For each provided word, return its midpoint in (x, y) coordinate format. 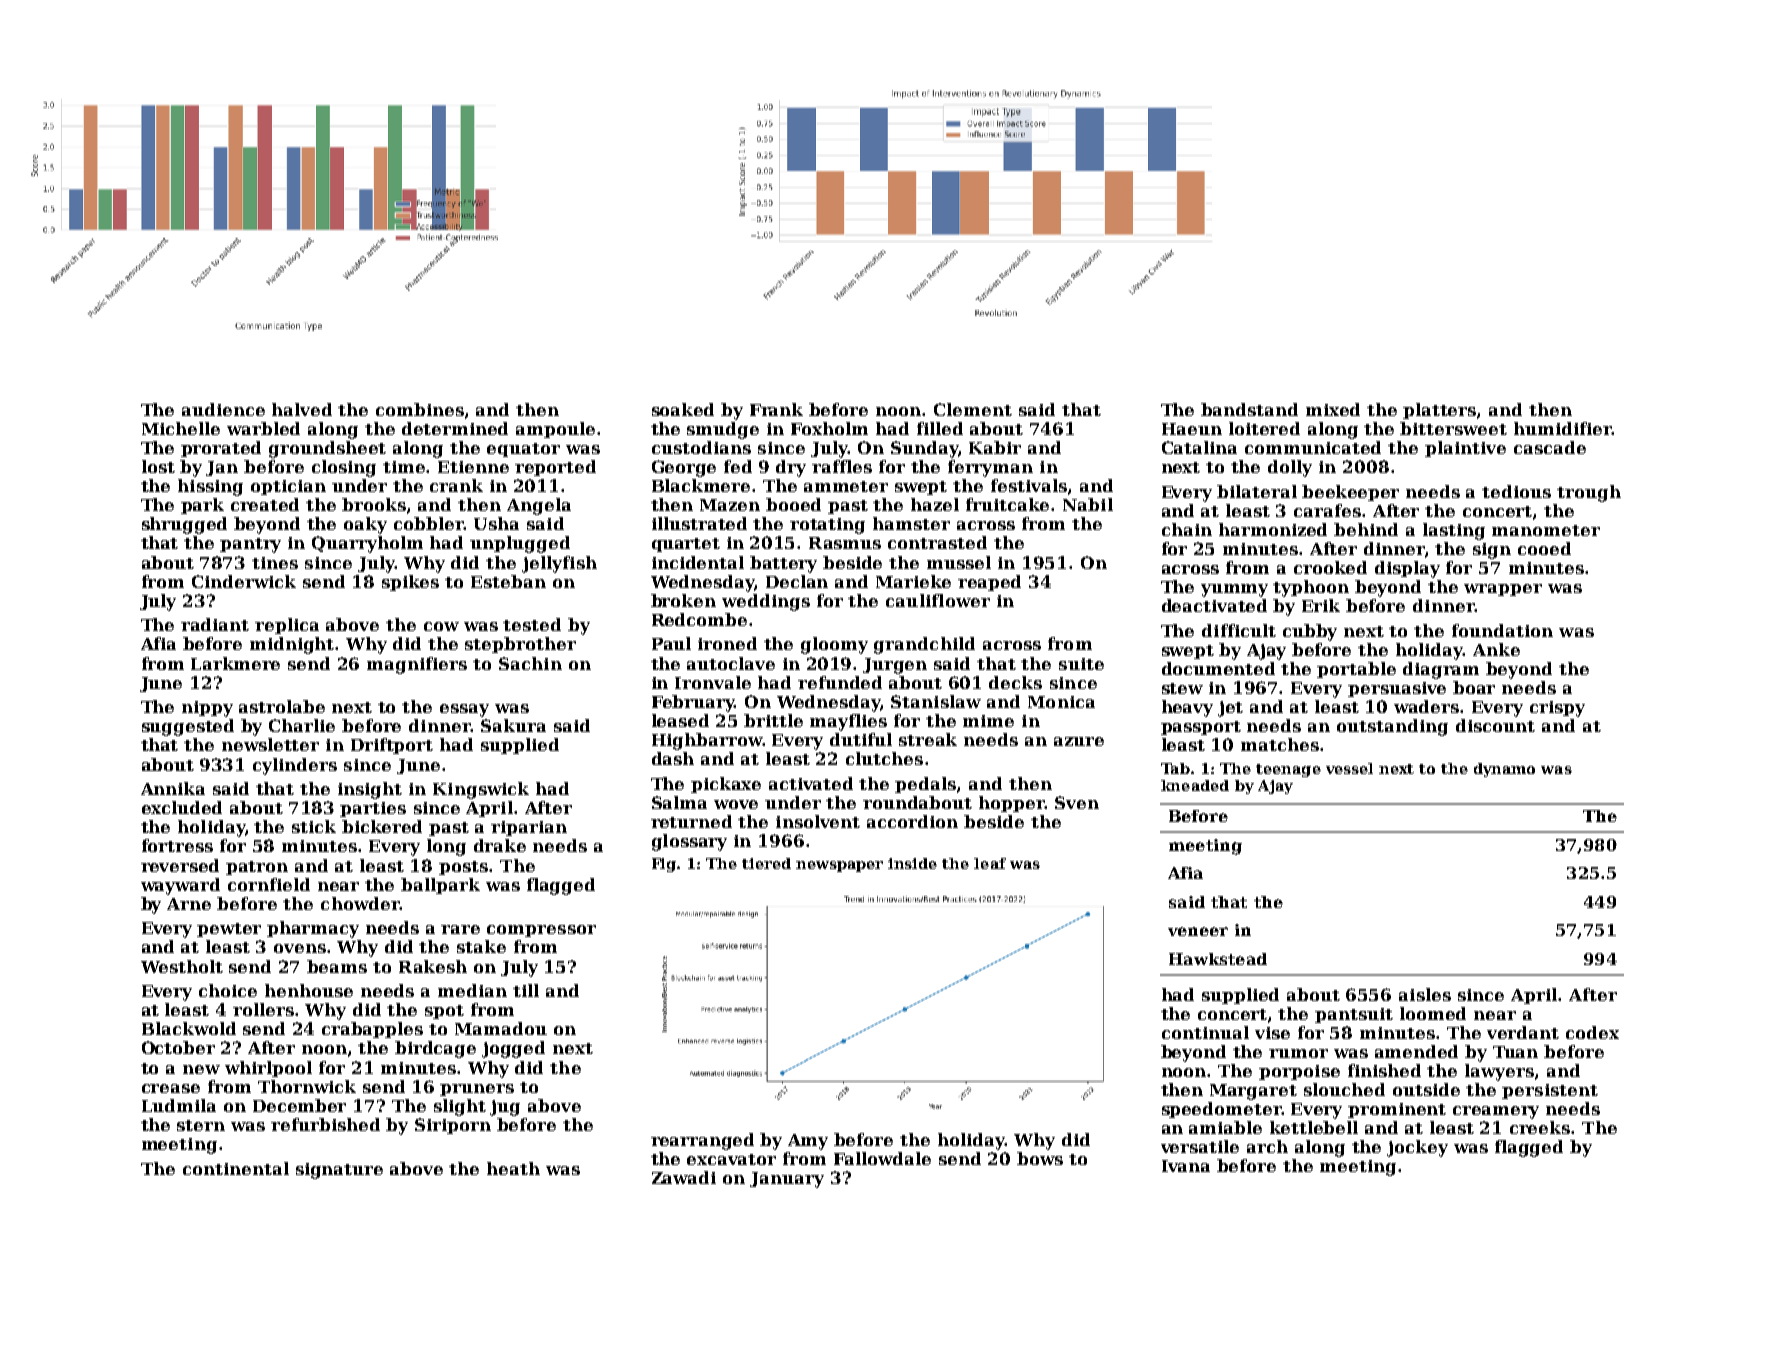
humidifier (1563, 428)
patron (257, 868)
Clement (973, 409)
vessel (1349, 768)
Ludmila (179, 1105)
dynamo (1504, 770)
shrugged (184, 525)
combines (420, 409)
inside (912, 863)
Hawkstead (1218, 959)
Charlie (302, 725)
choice (228, 990)
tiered (766, 863)
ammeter (846, 486)
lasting (1454, 531)
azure (1079, 741)
